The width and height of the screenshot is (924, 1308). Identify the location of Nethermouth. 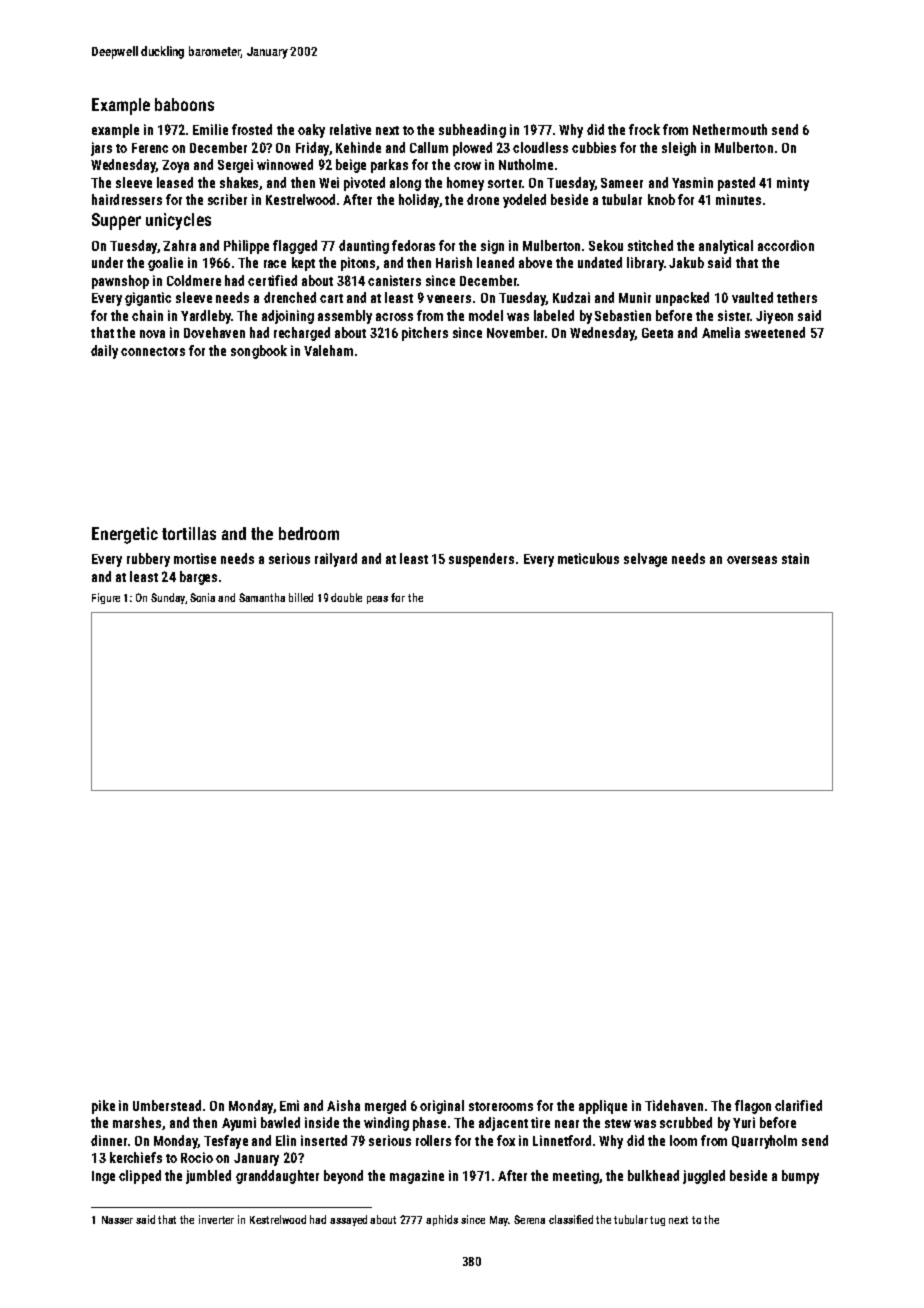
(730, 129).
